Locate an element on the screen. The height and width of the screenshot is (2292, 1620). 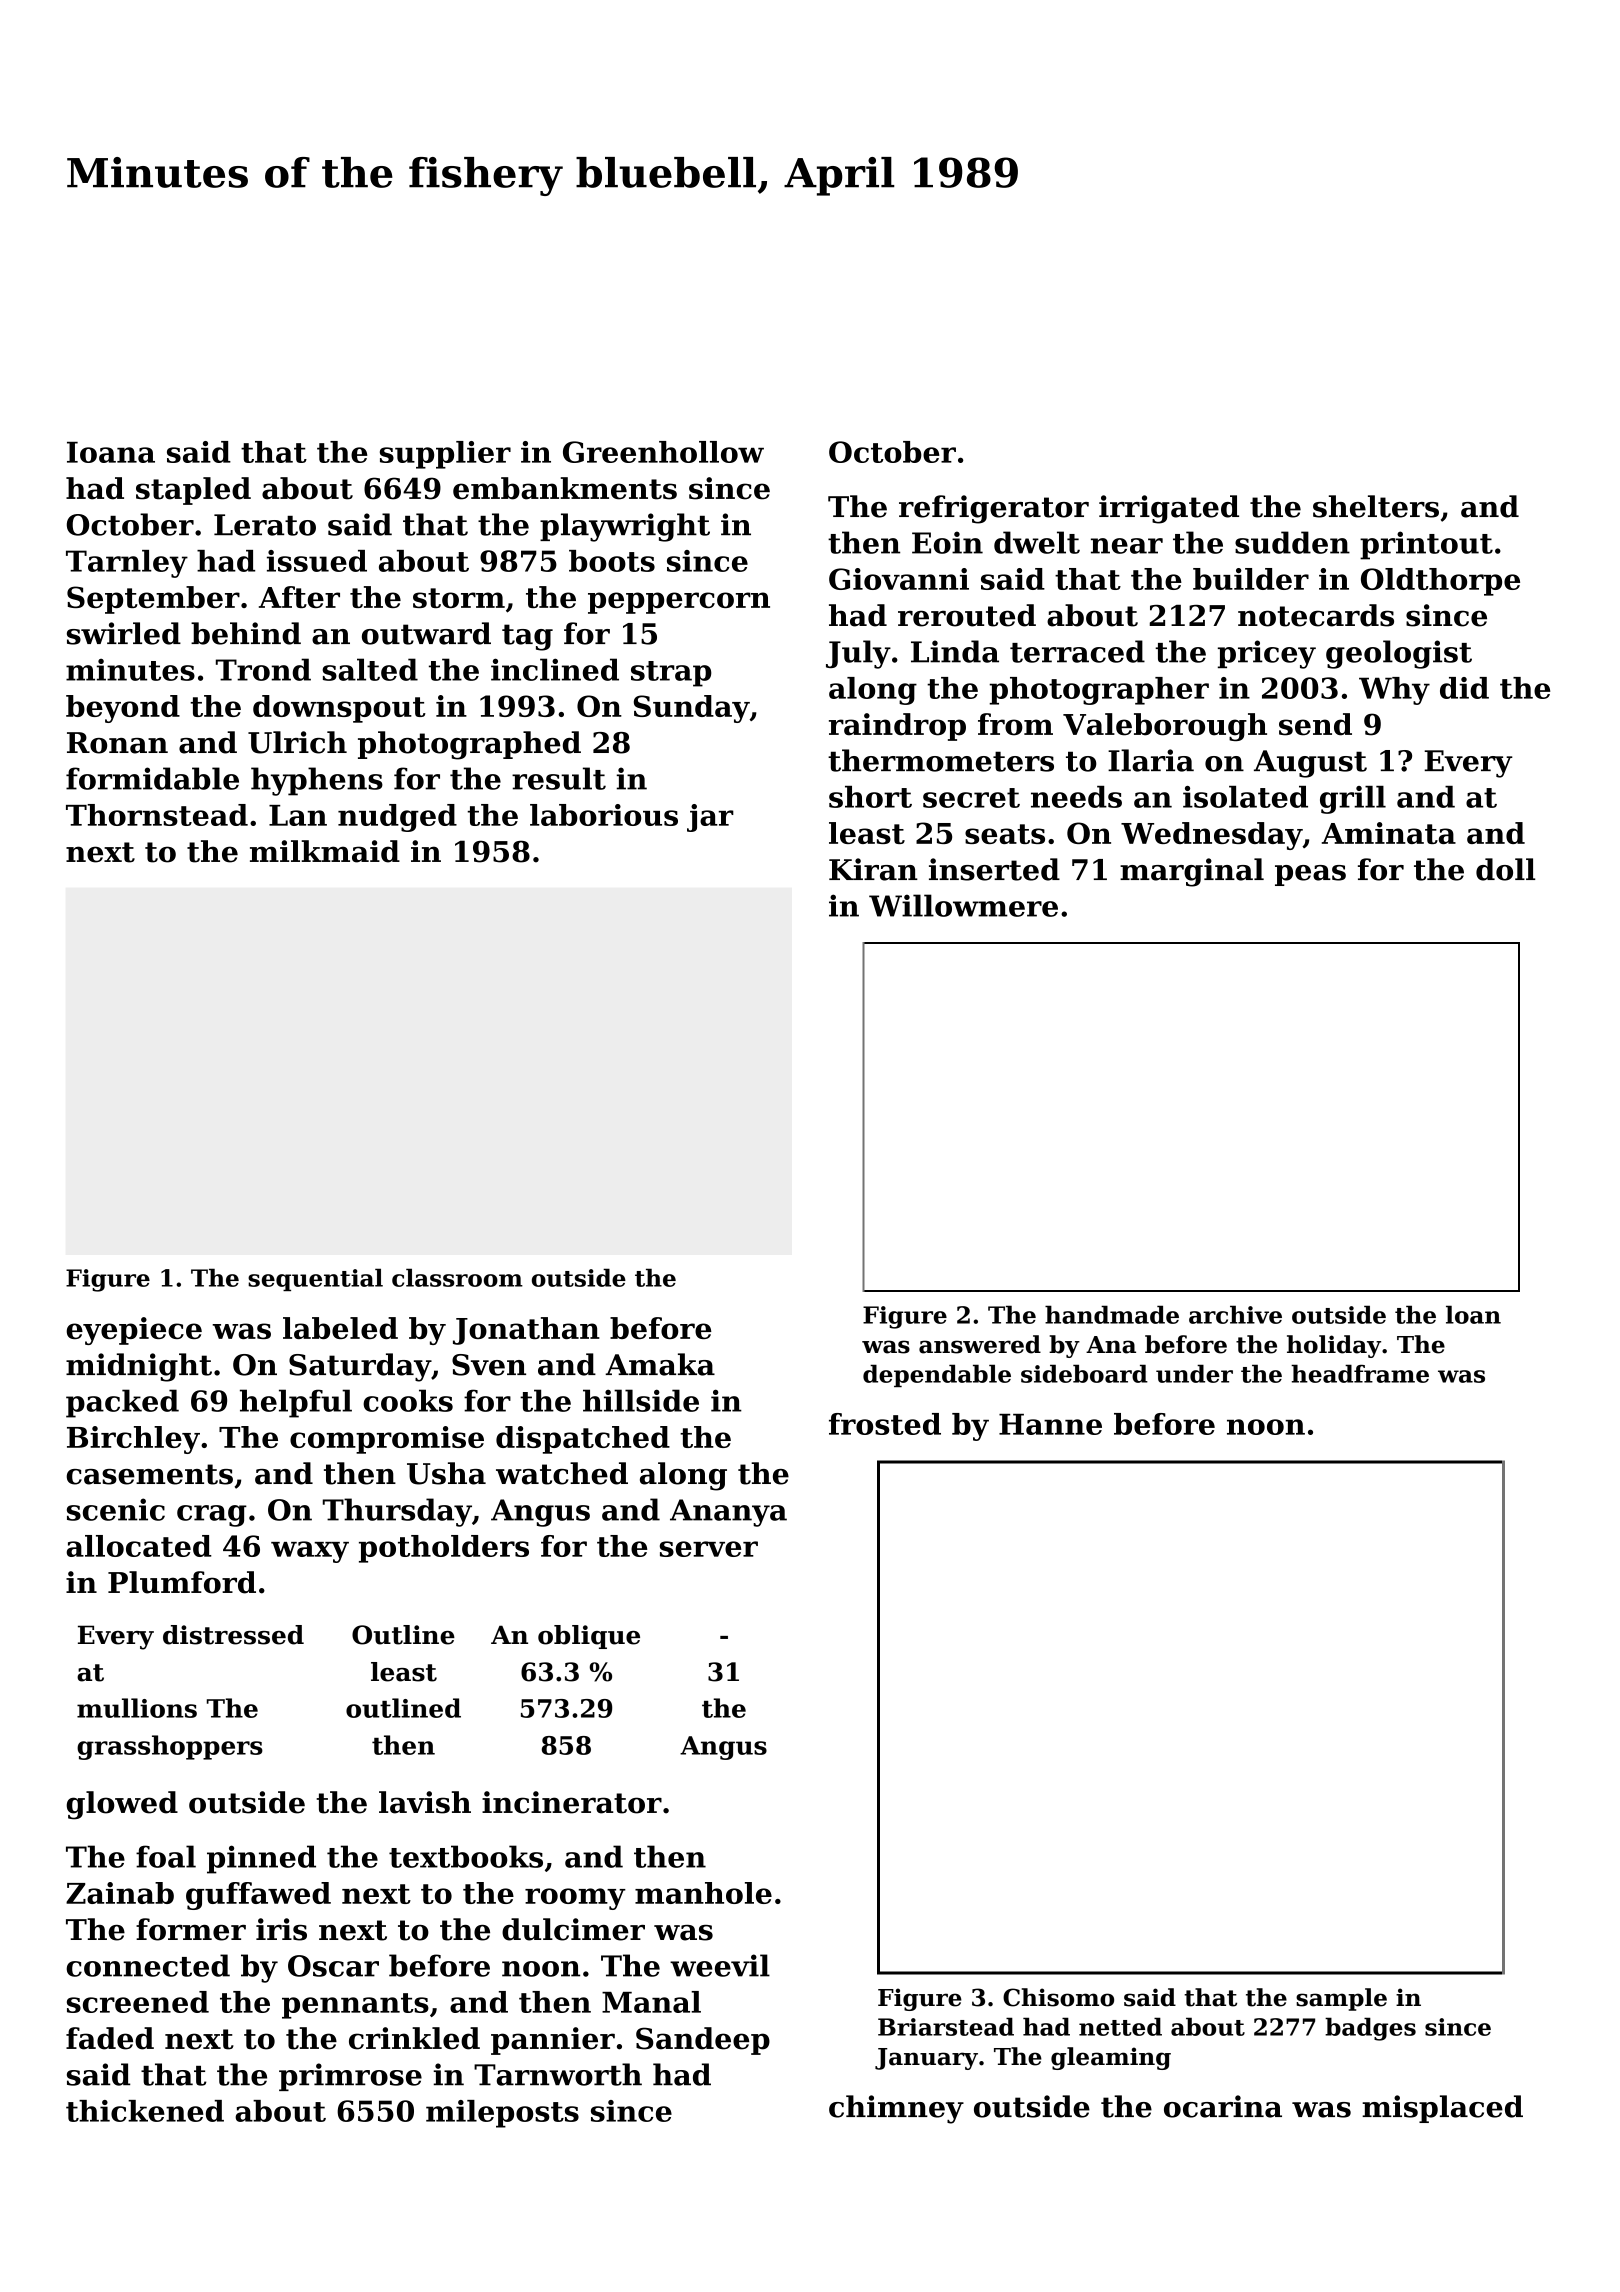
allocated is located at coordinates (139, 1546).
